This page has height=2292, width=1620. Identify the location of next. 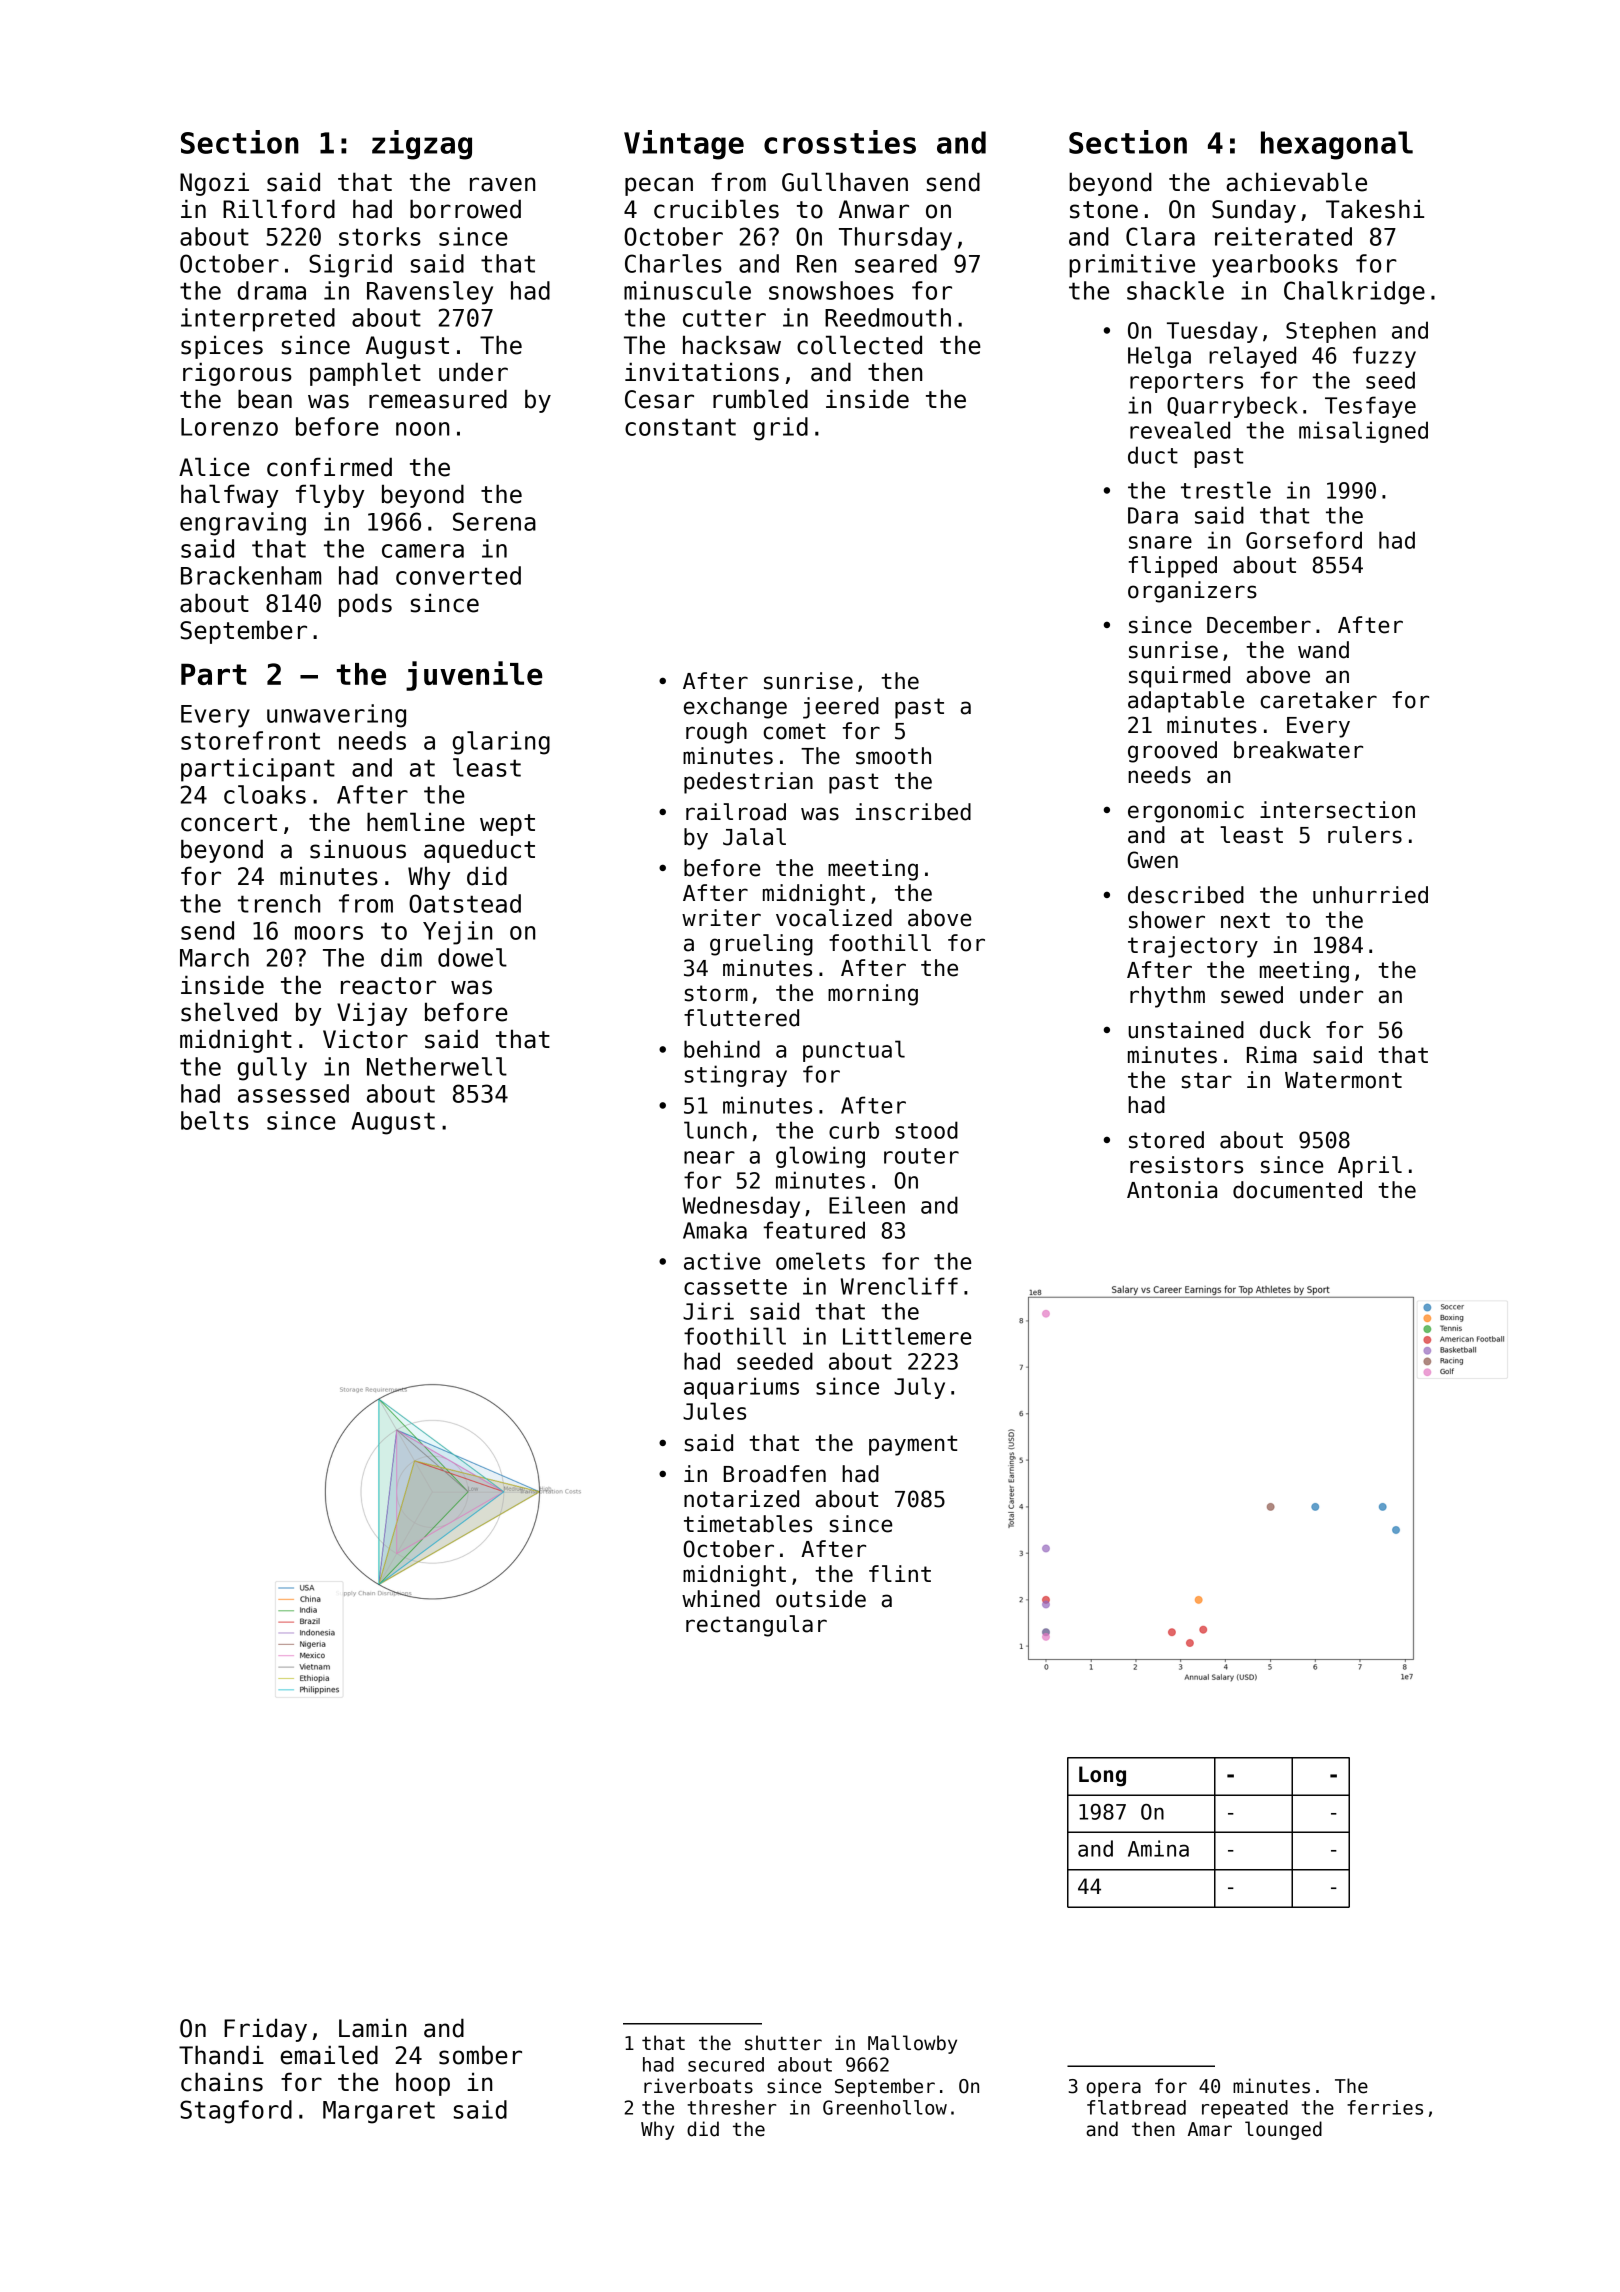
(1245, 920).
